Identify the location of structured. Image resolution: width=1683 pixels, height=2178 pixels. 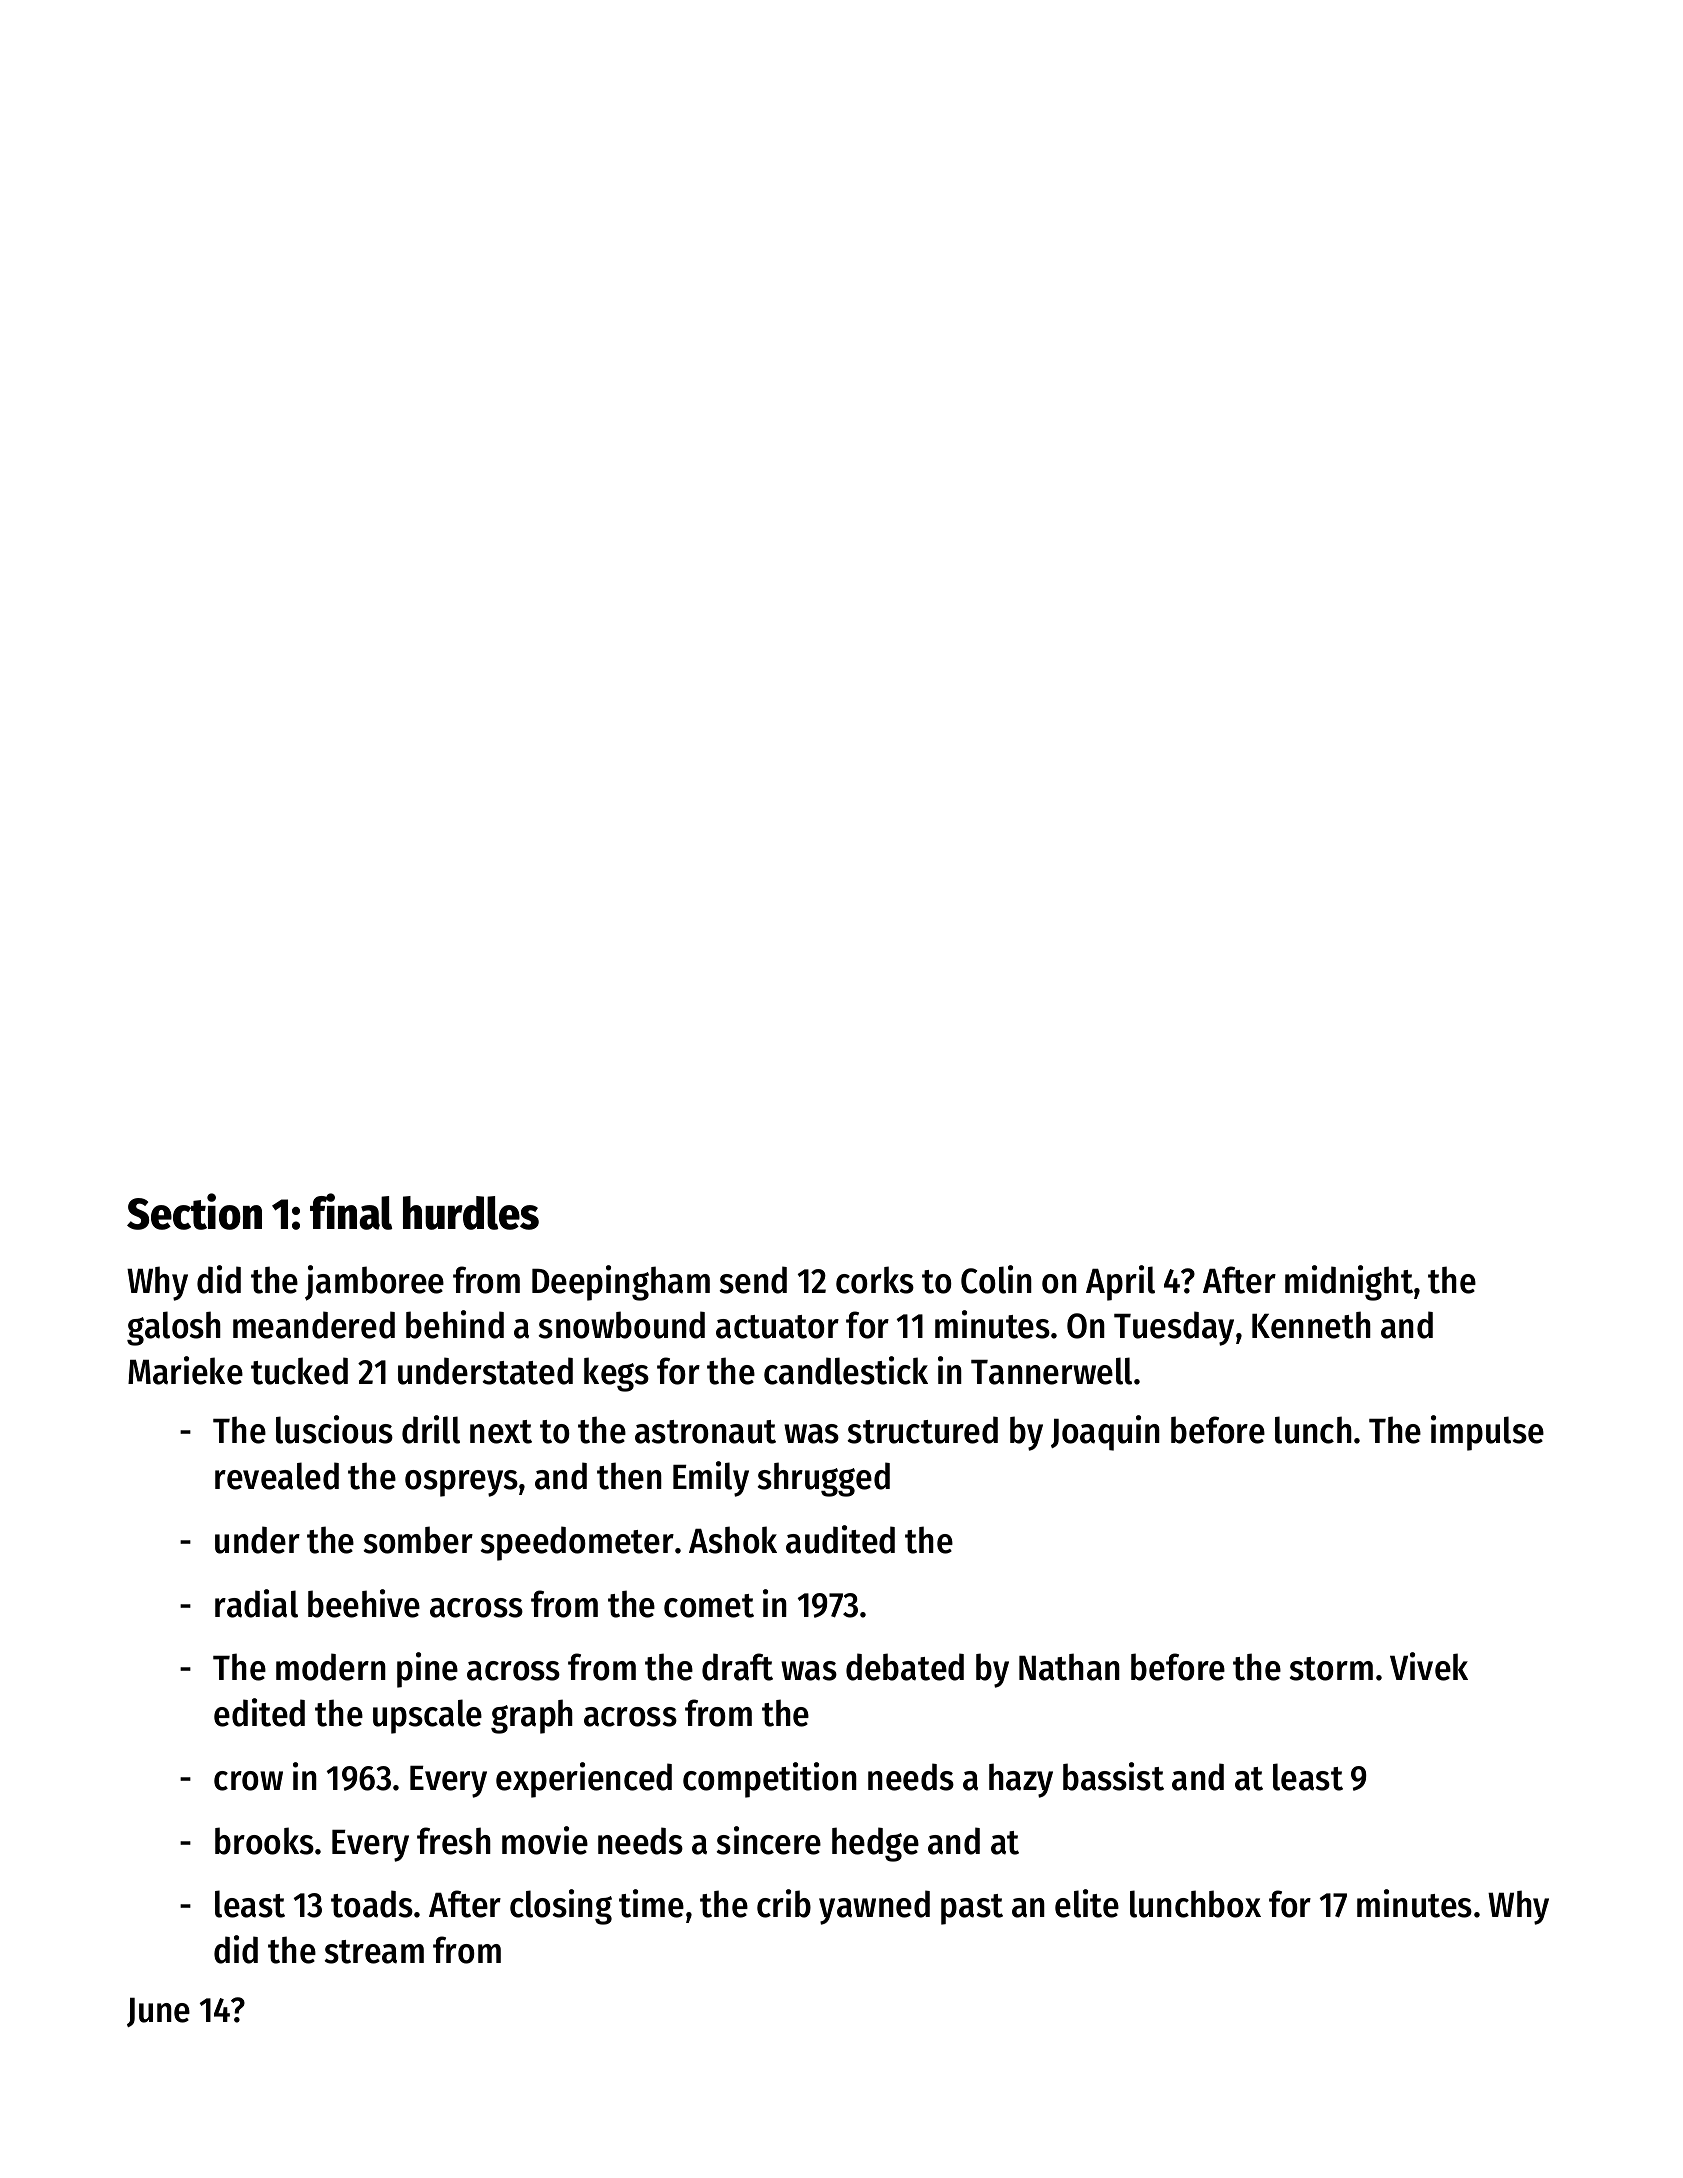
(923, 1430).
